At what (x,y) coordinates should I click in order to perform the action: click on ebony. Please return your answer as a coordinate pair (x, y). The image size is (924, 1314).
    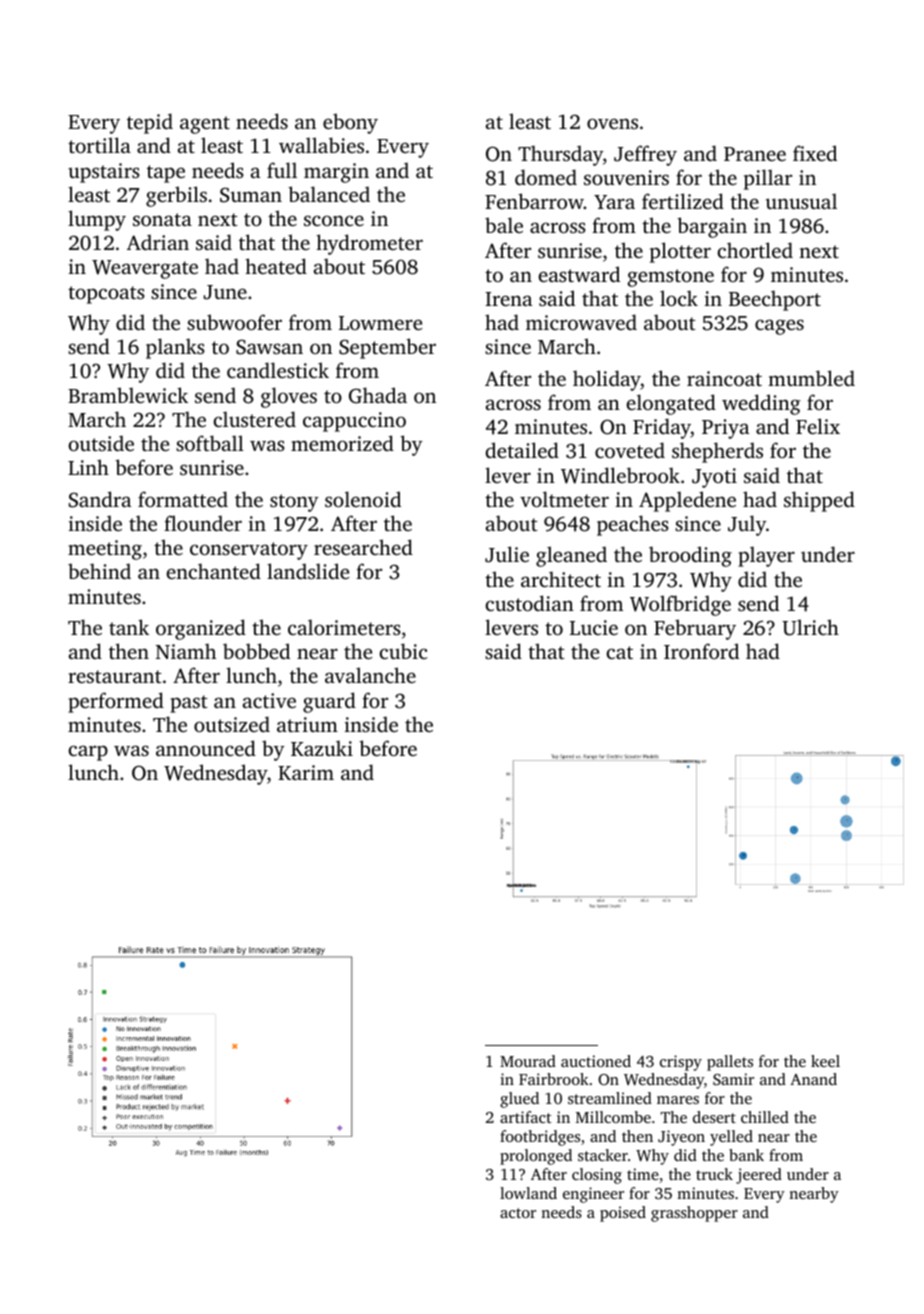
    Looking at the image, I should click on (350, 123).
